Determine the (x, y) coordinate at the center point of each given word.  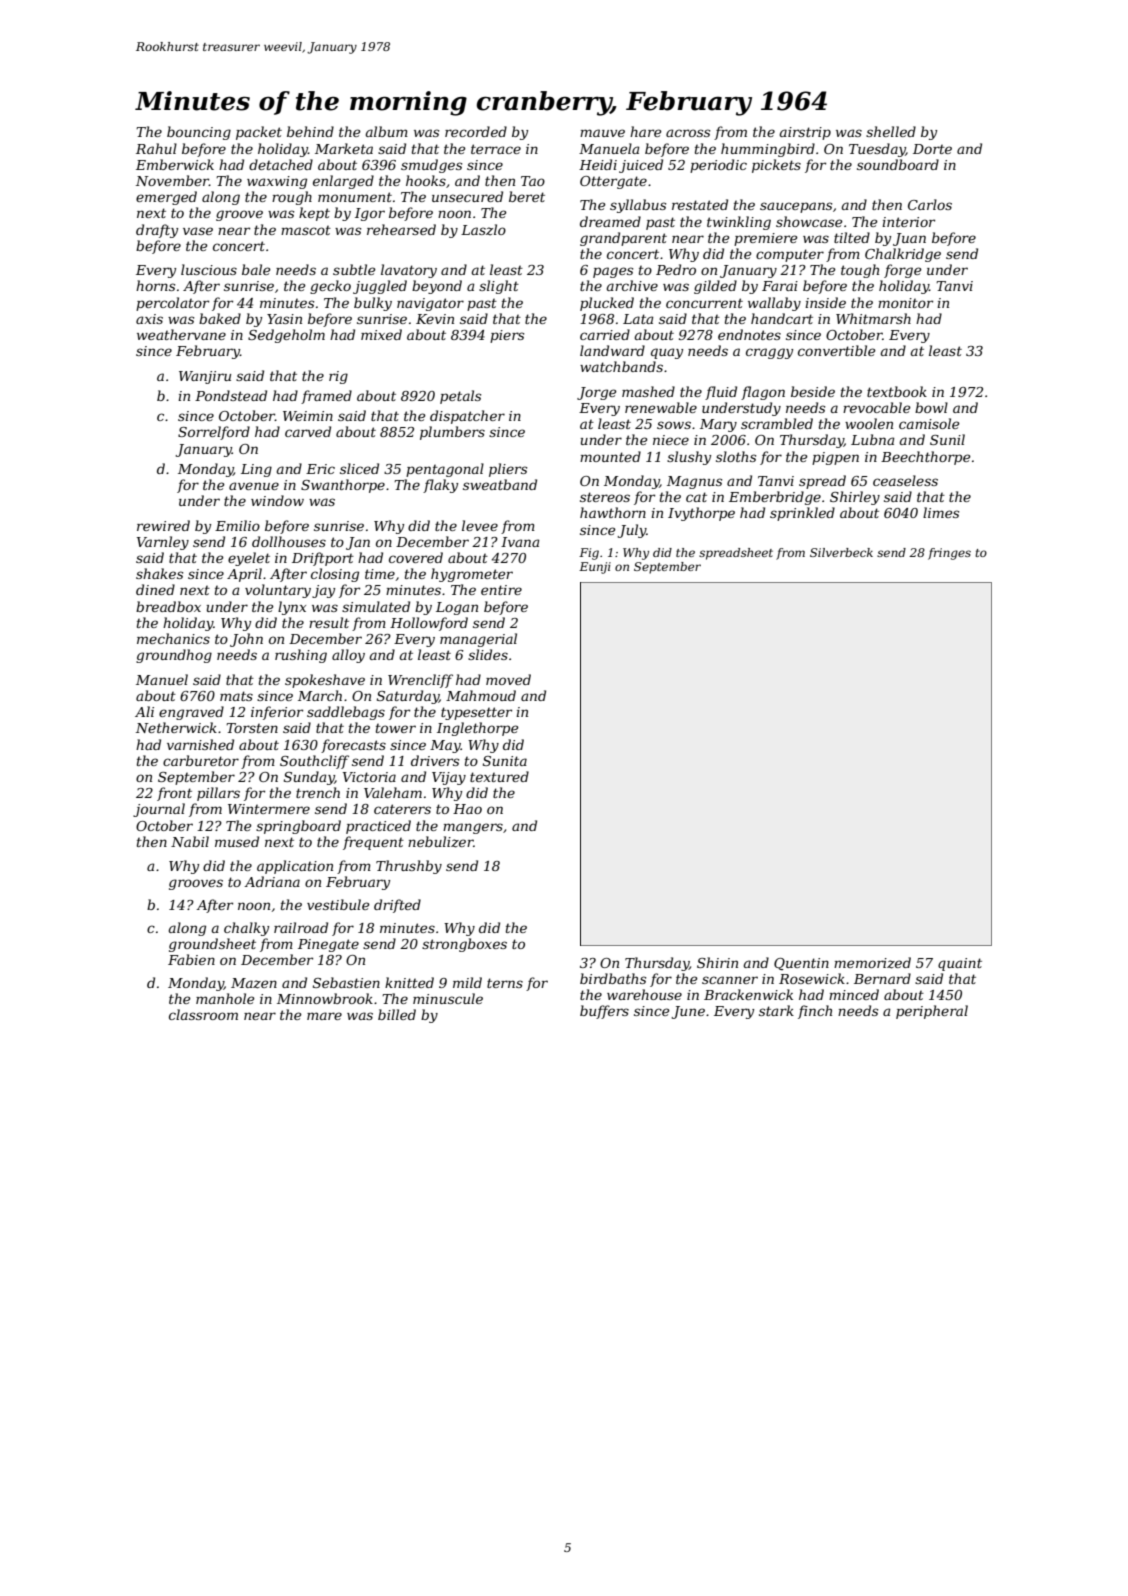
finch (815, 1012)
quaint (960, 964)
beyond (437, 287)
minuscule (448, 998)
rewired (163, 525)
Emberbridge (775, 498)
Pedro (676, 269)
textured (499, 776)
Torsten (252, 728)
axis (149, 319)
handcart (782, 318)
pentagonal (445, 470)
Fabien (191, 959)
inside (825, 302)
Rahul (156, 148)
